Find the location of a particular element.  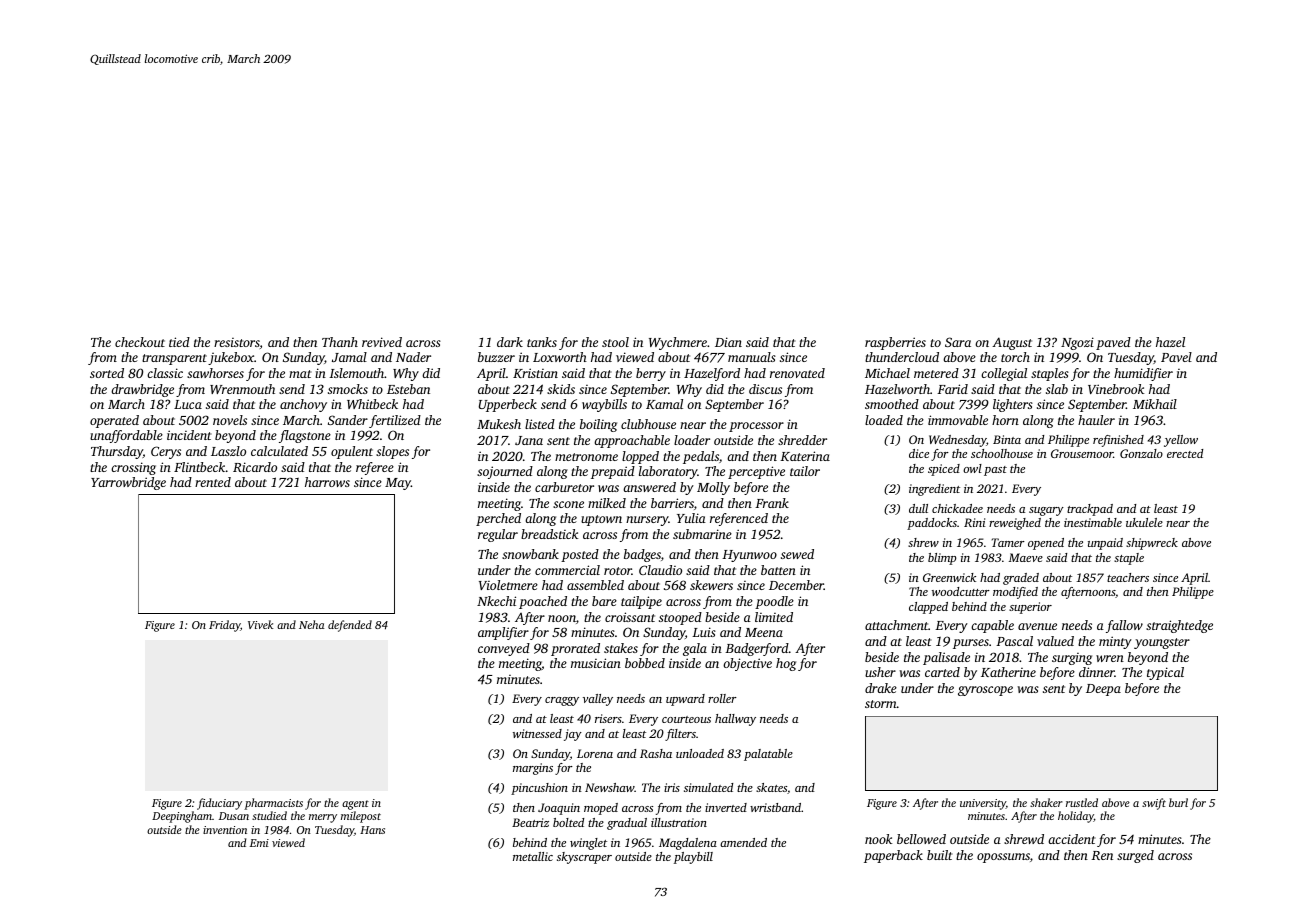

Thanh is located at coordinates (340, 342).
